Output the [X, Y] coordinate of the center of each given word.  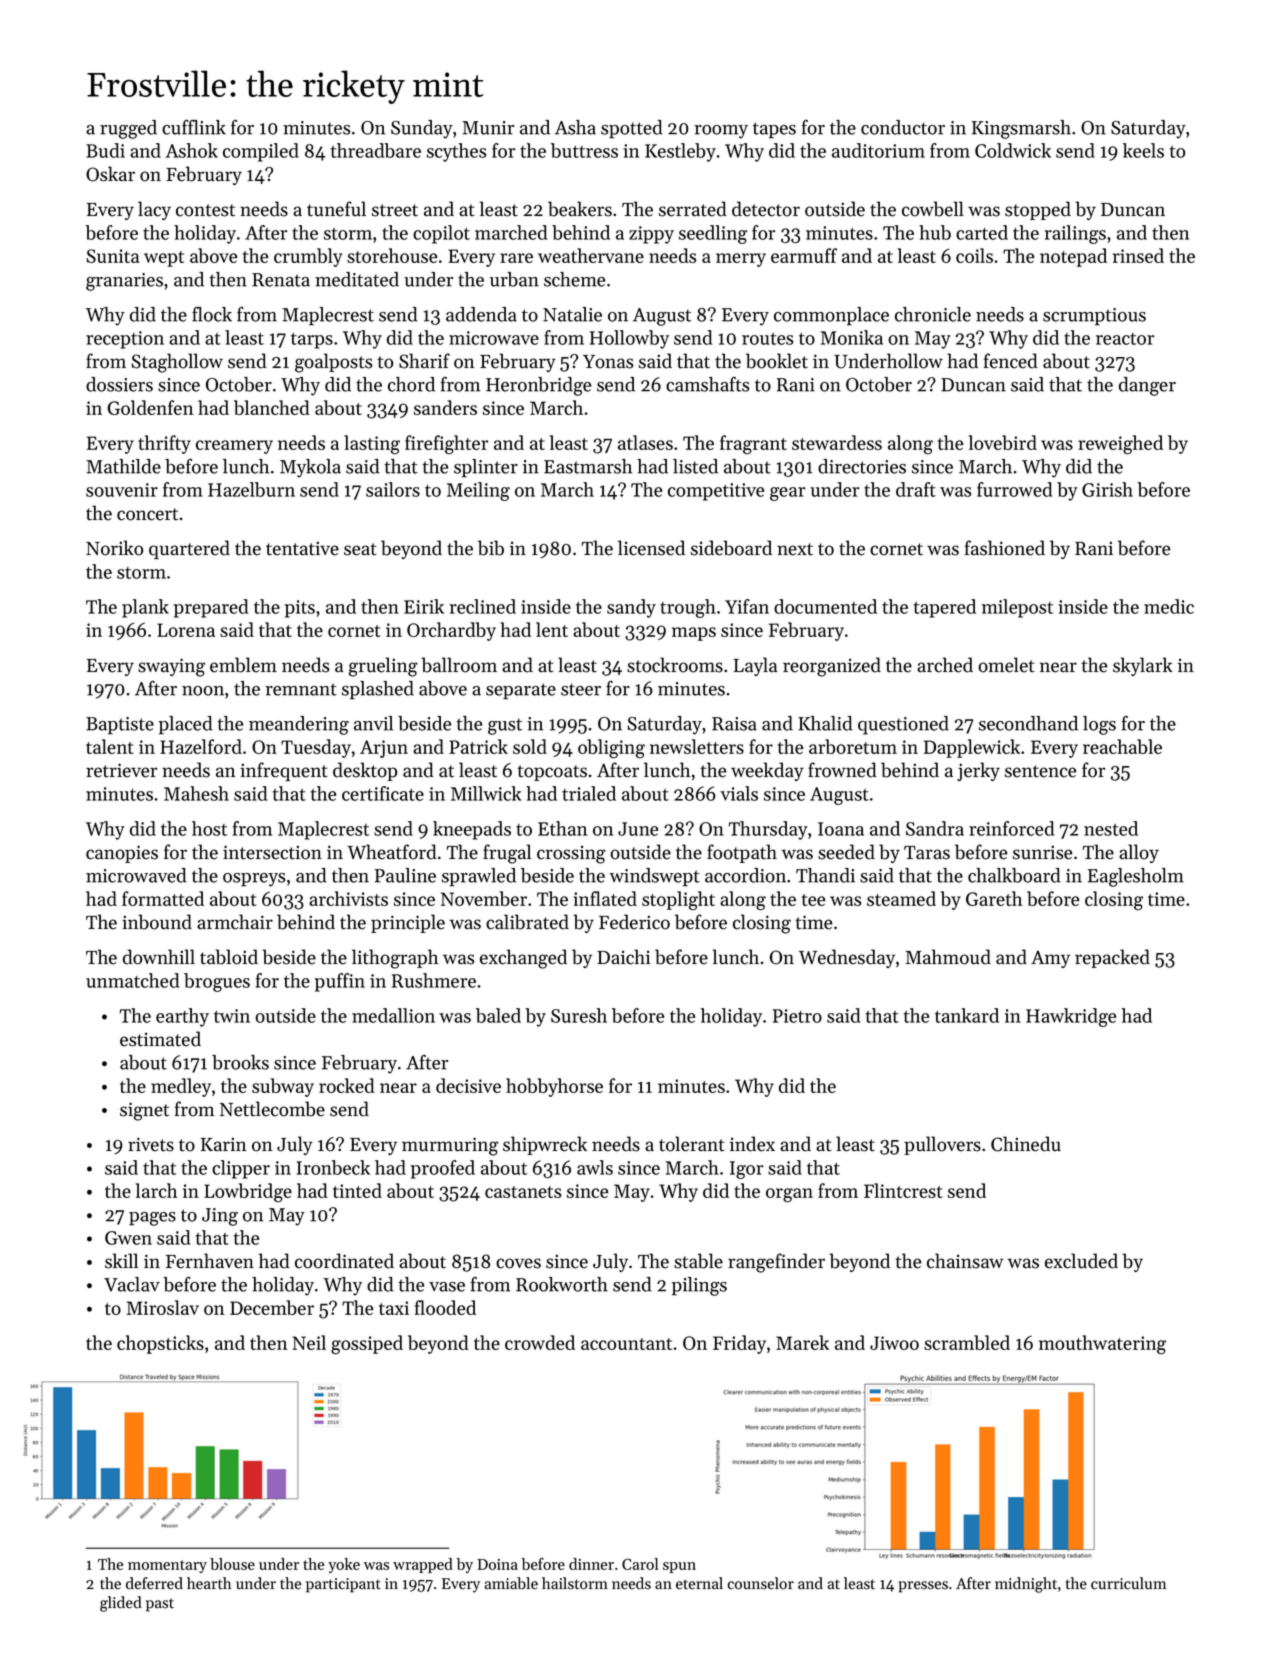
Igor [746, 1170]
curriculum [1128, 1583]
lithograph [395, 959]
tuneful [336, 209]
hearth [209, 1583]
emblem [243, 665]
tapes [774, 130]
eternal [699, 1583]
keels [1143, 150]
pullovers [942, 1145]
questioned [903, 725]
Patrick [478, 746]
